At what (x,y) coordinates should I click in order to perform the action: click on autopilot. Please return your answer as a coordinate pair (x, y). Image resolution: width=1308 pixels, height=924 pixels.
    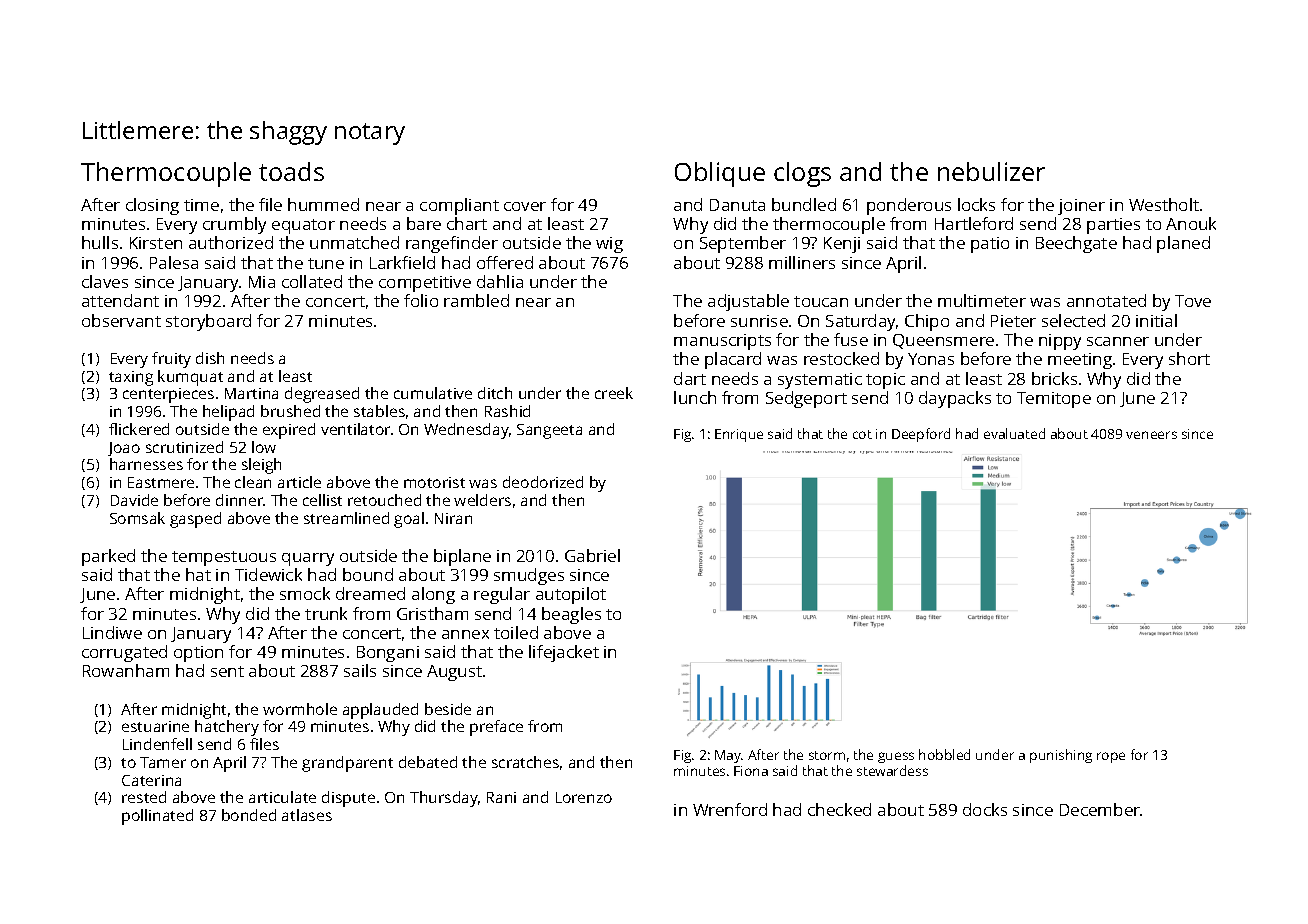
    Looking at the image, I should click on (571, 595).
